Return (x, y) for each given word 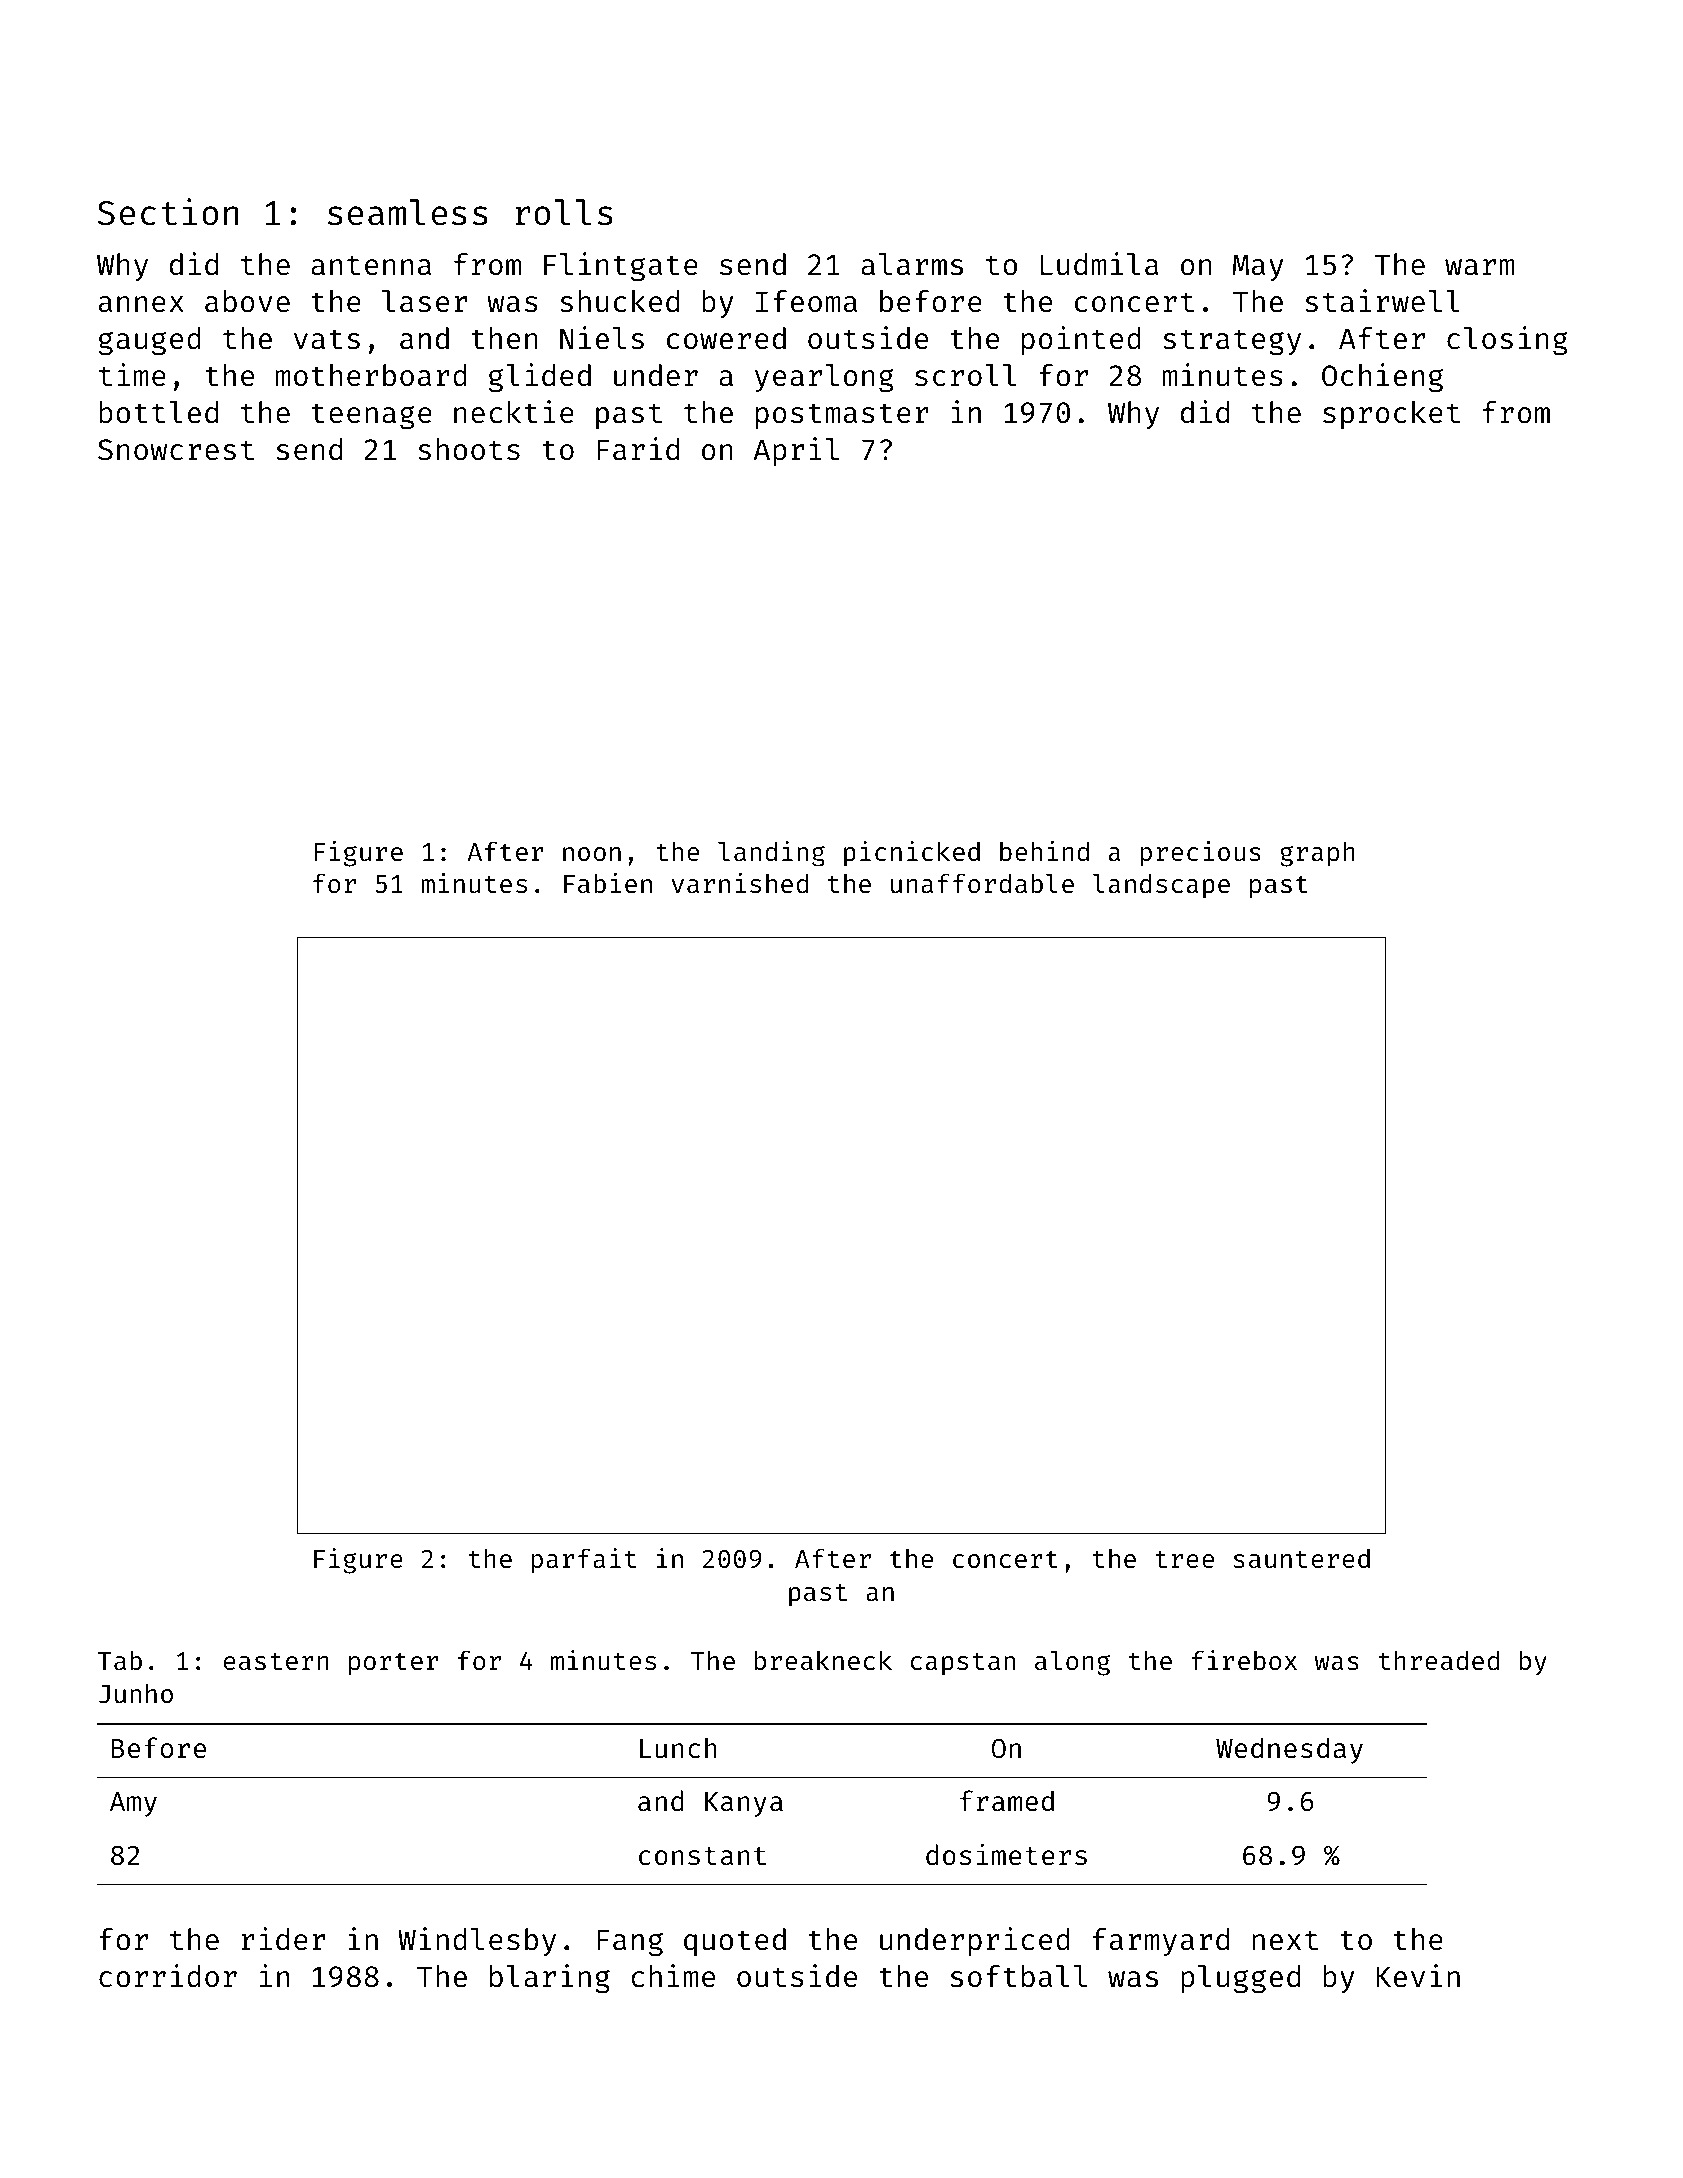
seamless (408, 212)
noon (592, 854)
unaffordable (982, 883)
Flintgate (621, 267)
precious (1201, 854)
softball (1019, 1976)
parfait (584, 1561)
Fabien (608, 883)
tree (1184, 1560)
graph (1317, 854)
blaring (550, 1978)
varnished (740, 883)
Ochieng (1382, 378)
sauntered (1301, 1558)
